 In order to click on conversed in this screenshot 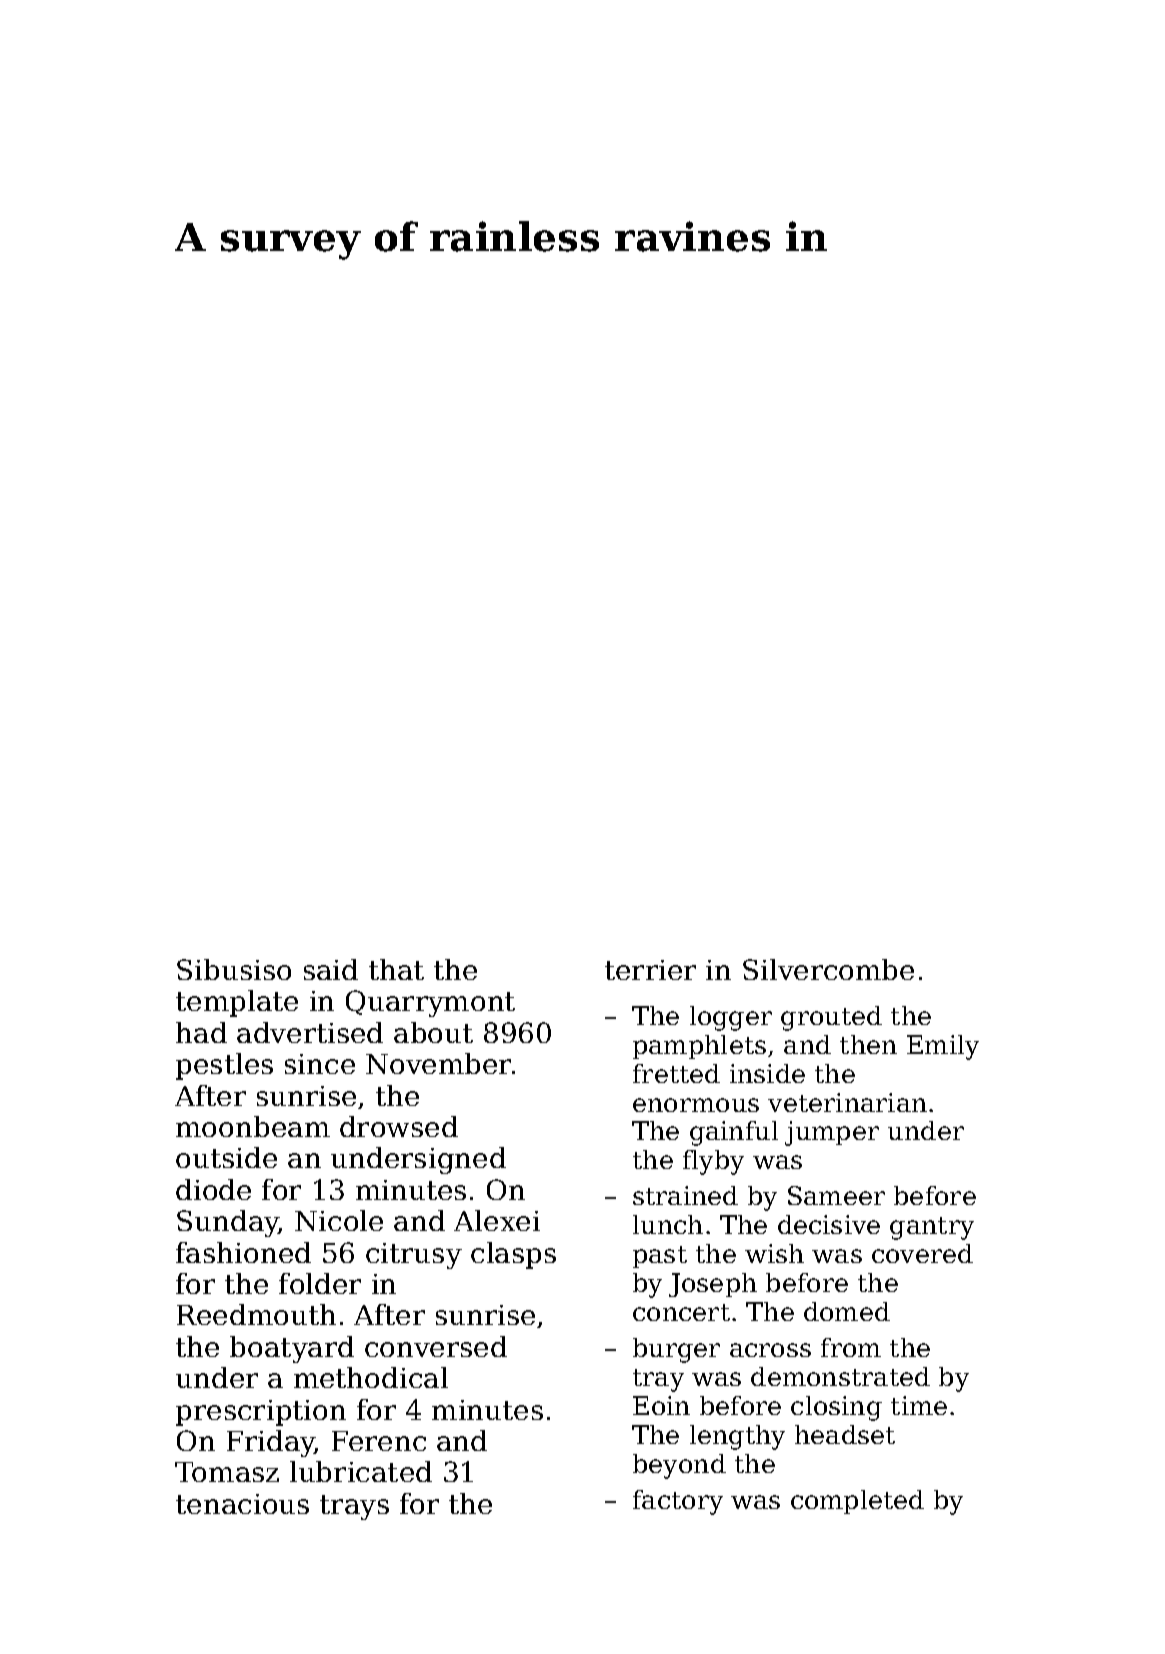, I will do `click(436, 1346)`.
